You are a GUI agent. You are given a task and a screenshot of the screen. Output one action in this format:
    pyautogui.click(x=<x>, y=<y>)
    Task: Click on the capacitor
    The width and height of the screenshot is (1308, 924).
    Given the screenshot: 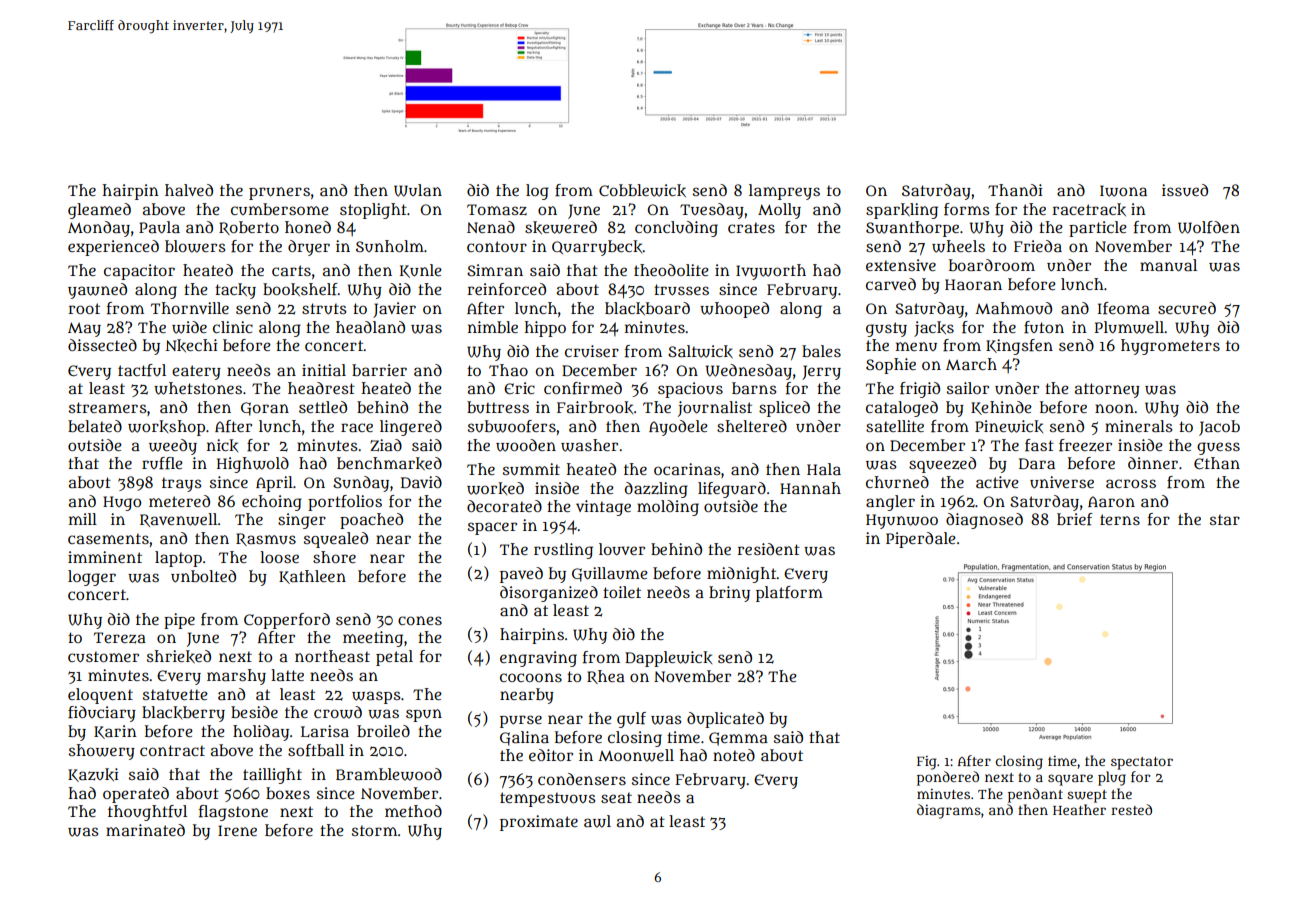 What is the action you would take?
    pyautogui.click(x=139, y=272)
